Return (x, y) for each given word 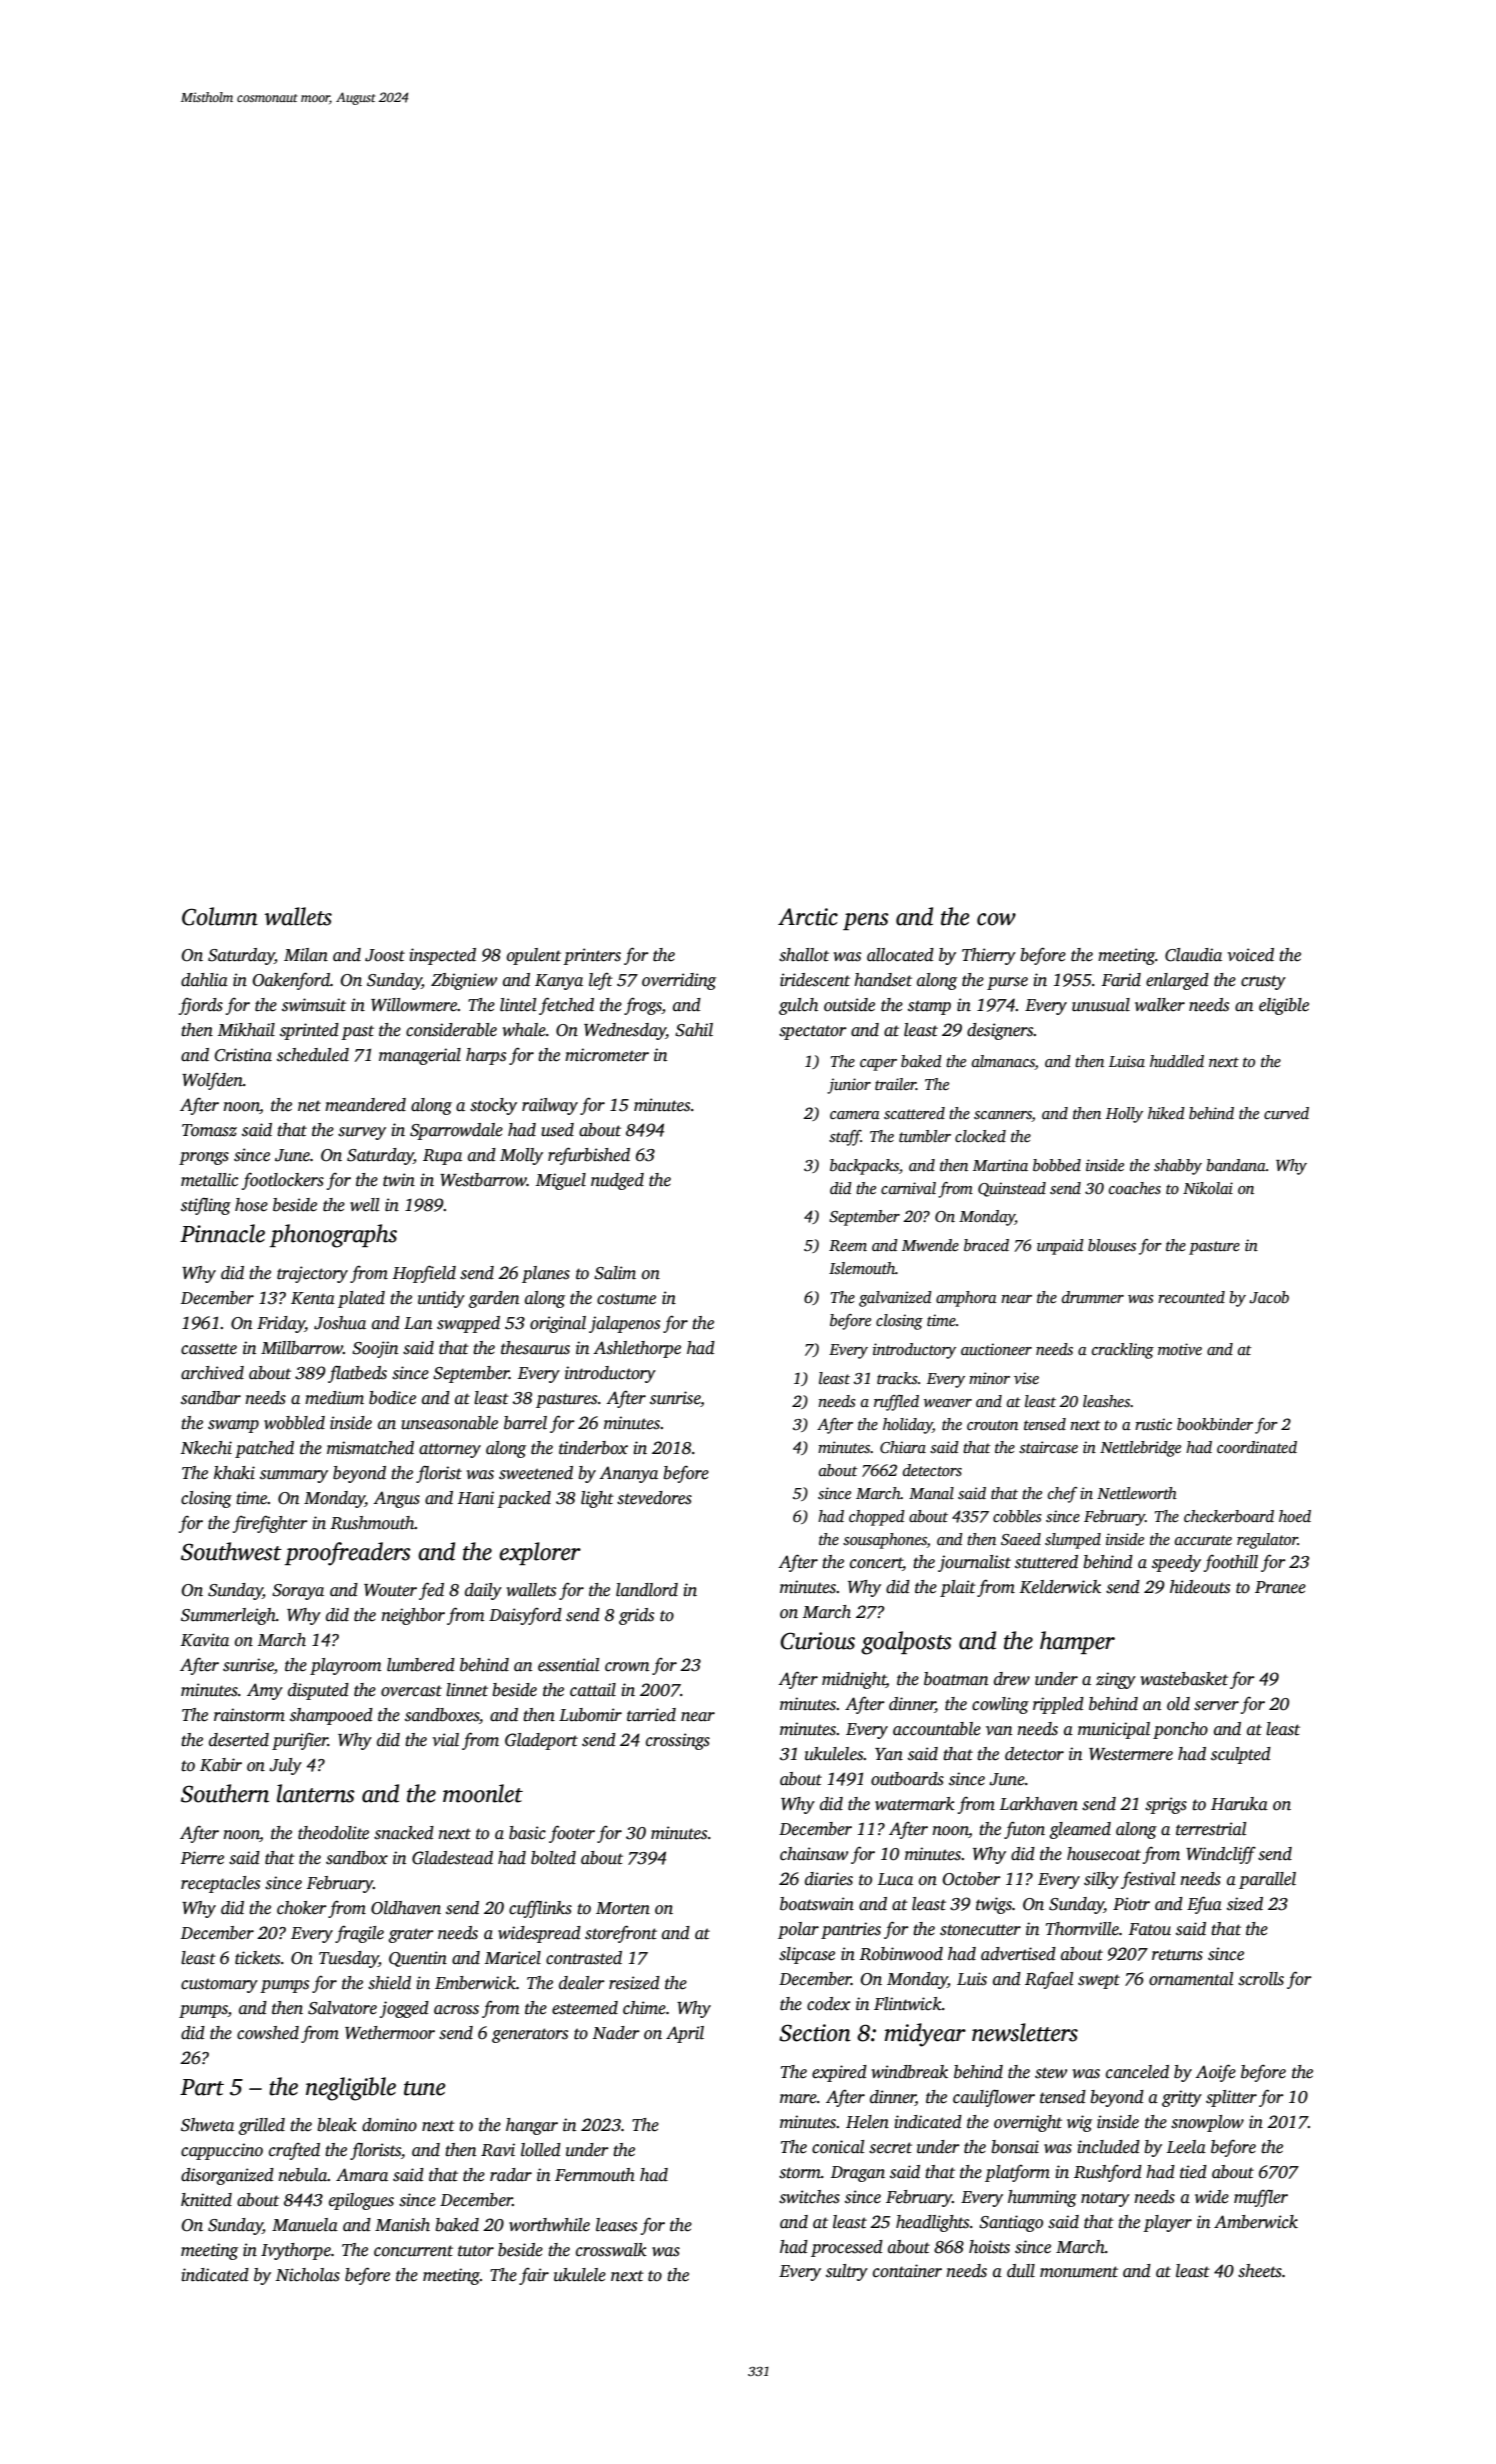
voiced (1250, 955)
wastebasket (1184, 1679)
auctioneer (996, 1349)
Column (220, 916)
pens (866, 921)
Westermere (1131, 1754)
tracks (897, 1378)
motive (1180, 1349)
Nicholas (308, 2275)
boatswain (817, 1904)
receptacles (220, 1884)
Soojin (375, 1349)
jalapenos (624, 1324)
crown (627, 1667)
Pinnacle (222, 1233)
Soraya (298, 1592)
